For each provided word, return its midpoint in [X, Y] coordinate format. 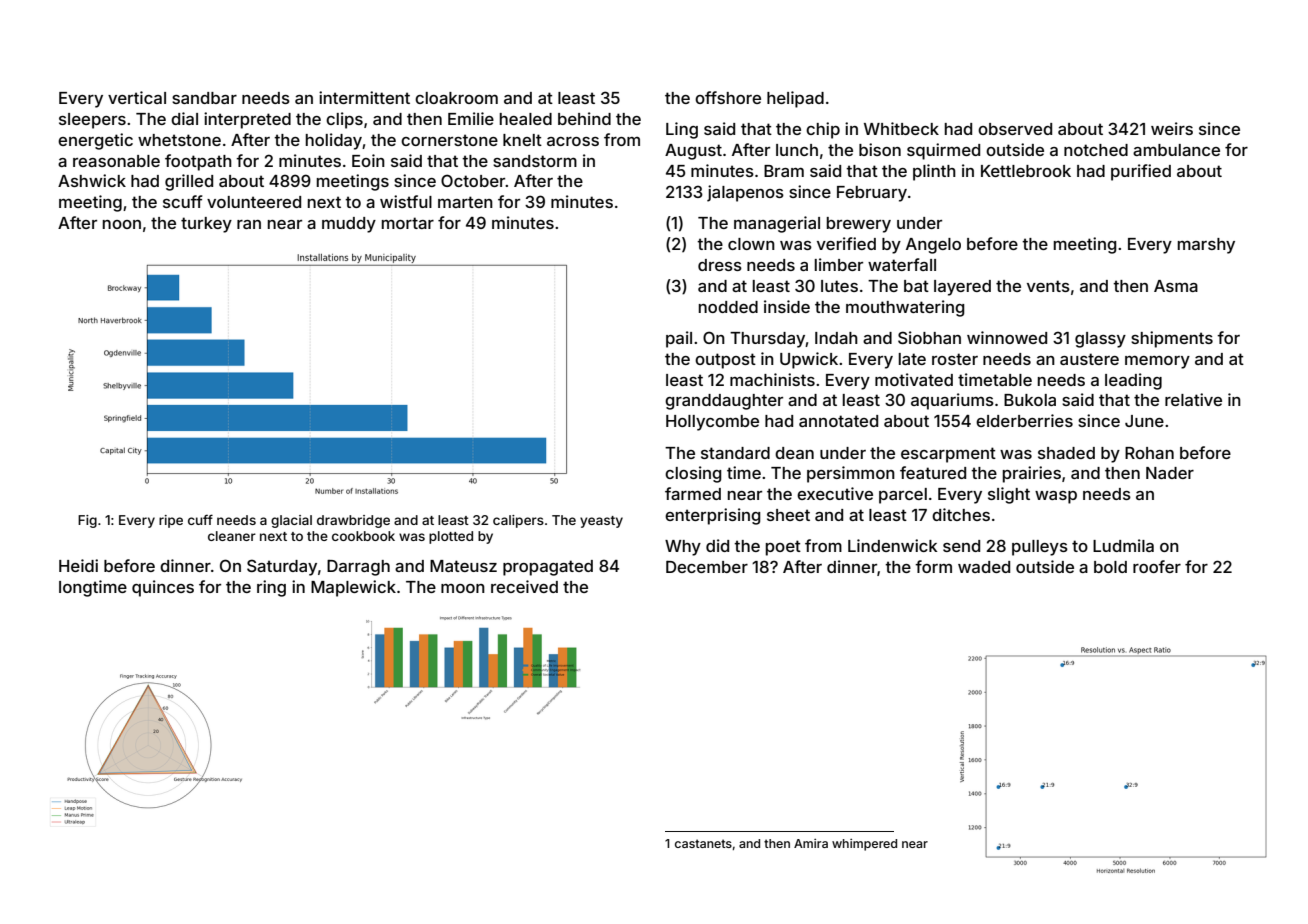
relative [1193, 399]
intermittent [364, 97]
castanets [703, 843]
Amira [811, 843]
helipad [795, 99]
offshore [728, 97]
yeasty [601, 522]
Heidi [78, 565]
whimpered [864, 845]
